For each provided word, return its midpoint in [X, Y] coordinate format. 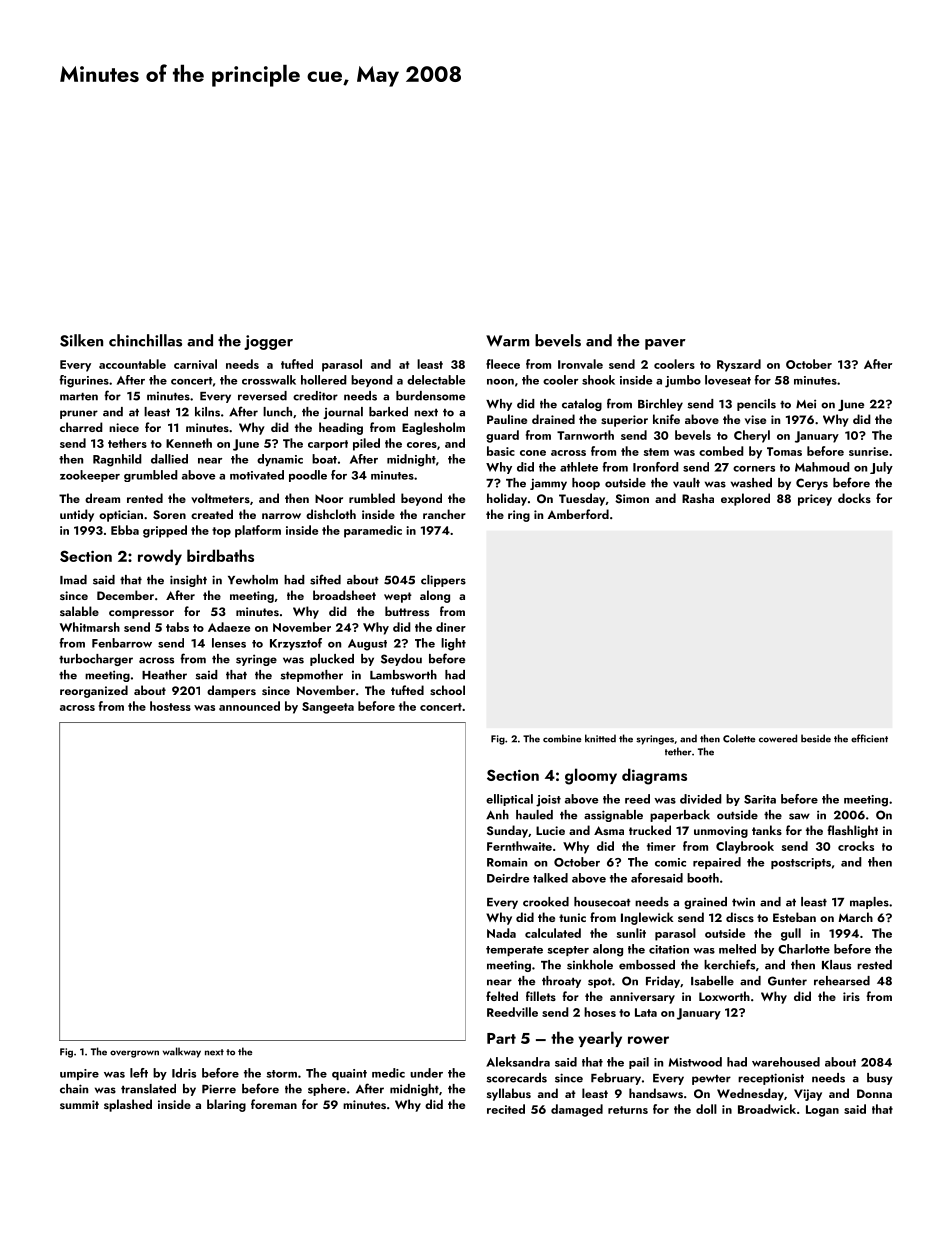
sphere [327, 1090]
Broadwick [767, 1109]
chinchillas [145, 340]
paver [665, 344]
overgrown [134, 1054]
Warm [508, 341]
